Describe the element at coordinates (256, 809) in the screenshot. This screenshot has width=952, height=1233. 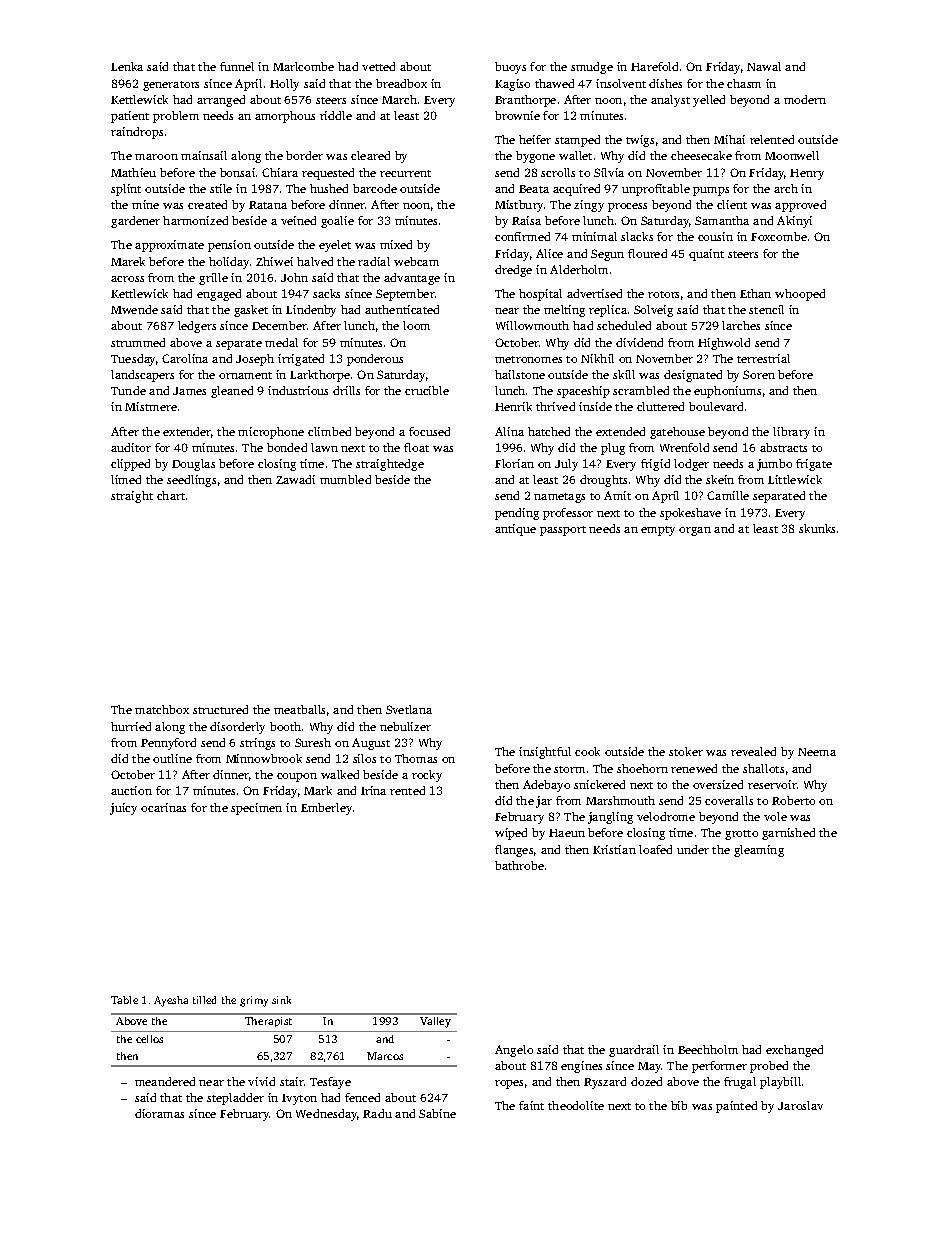
I see `specimen` at that location.
